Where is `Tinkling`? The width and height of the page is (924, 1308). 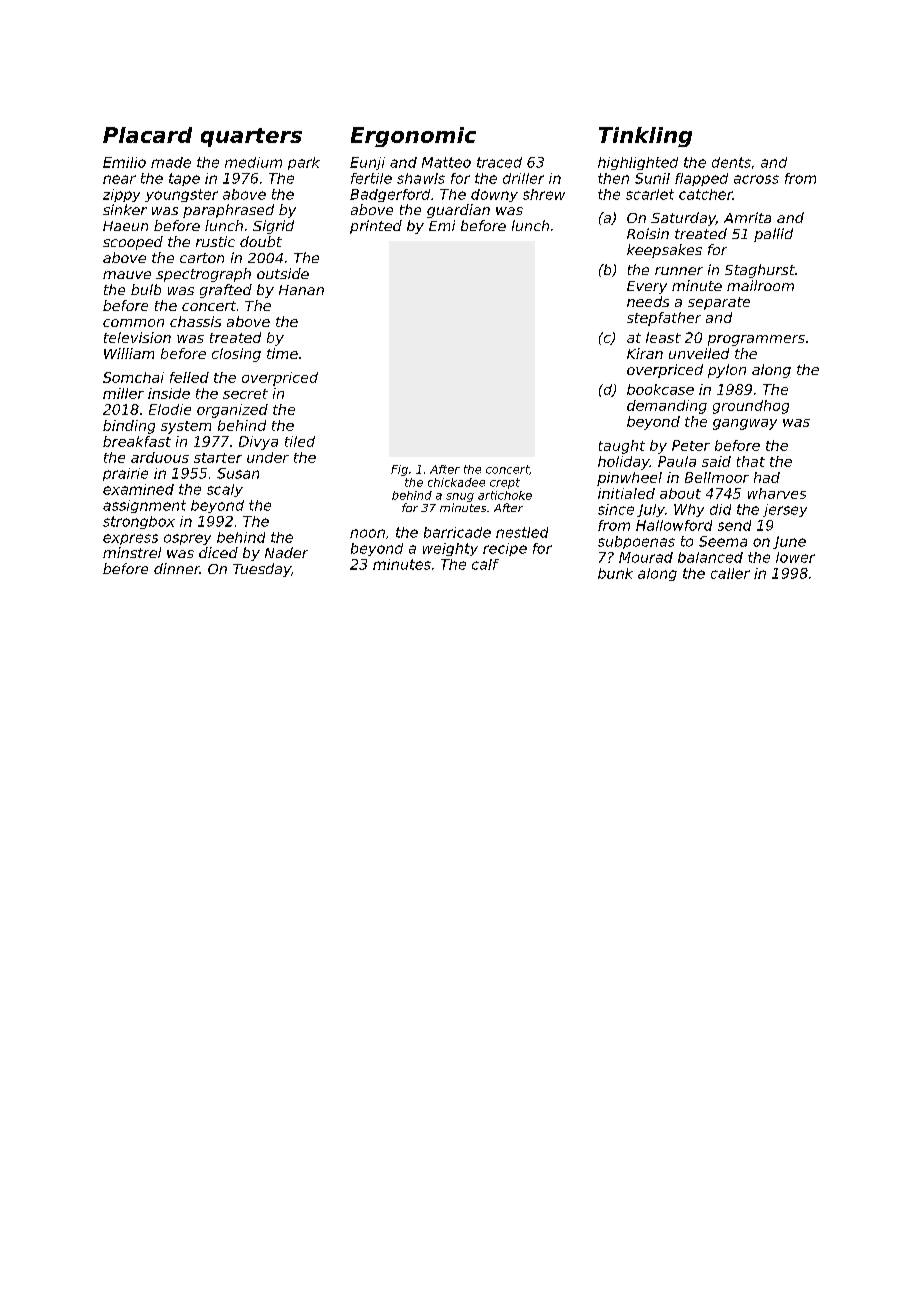
Tinkling is located at coordinates (645, 137).
